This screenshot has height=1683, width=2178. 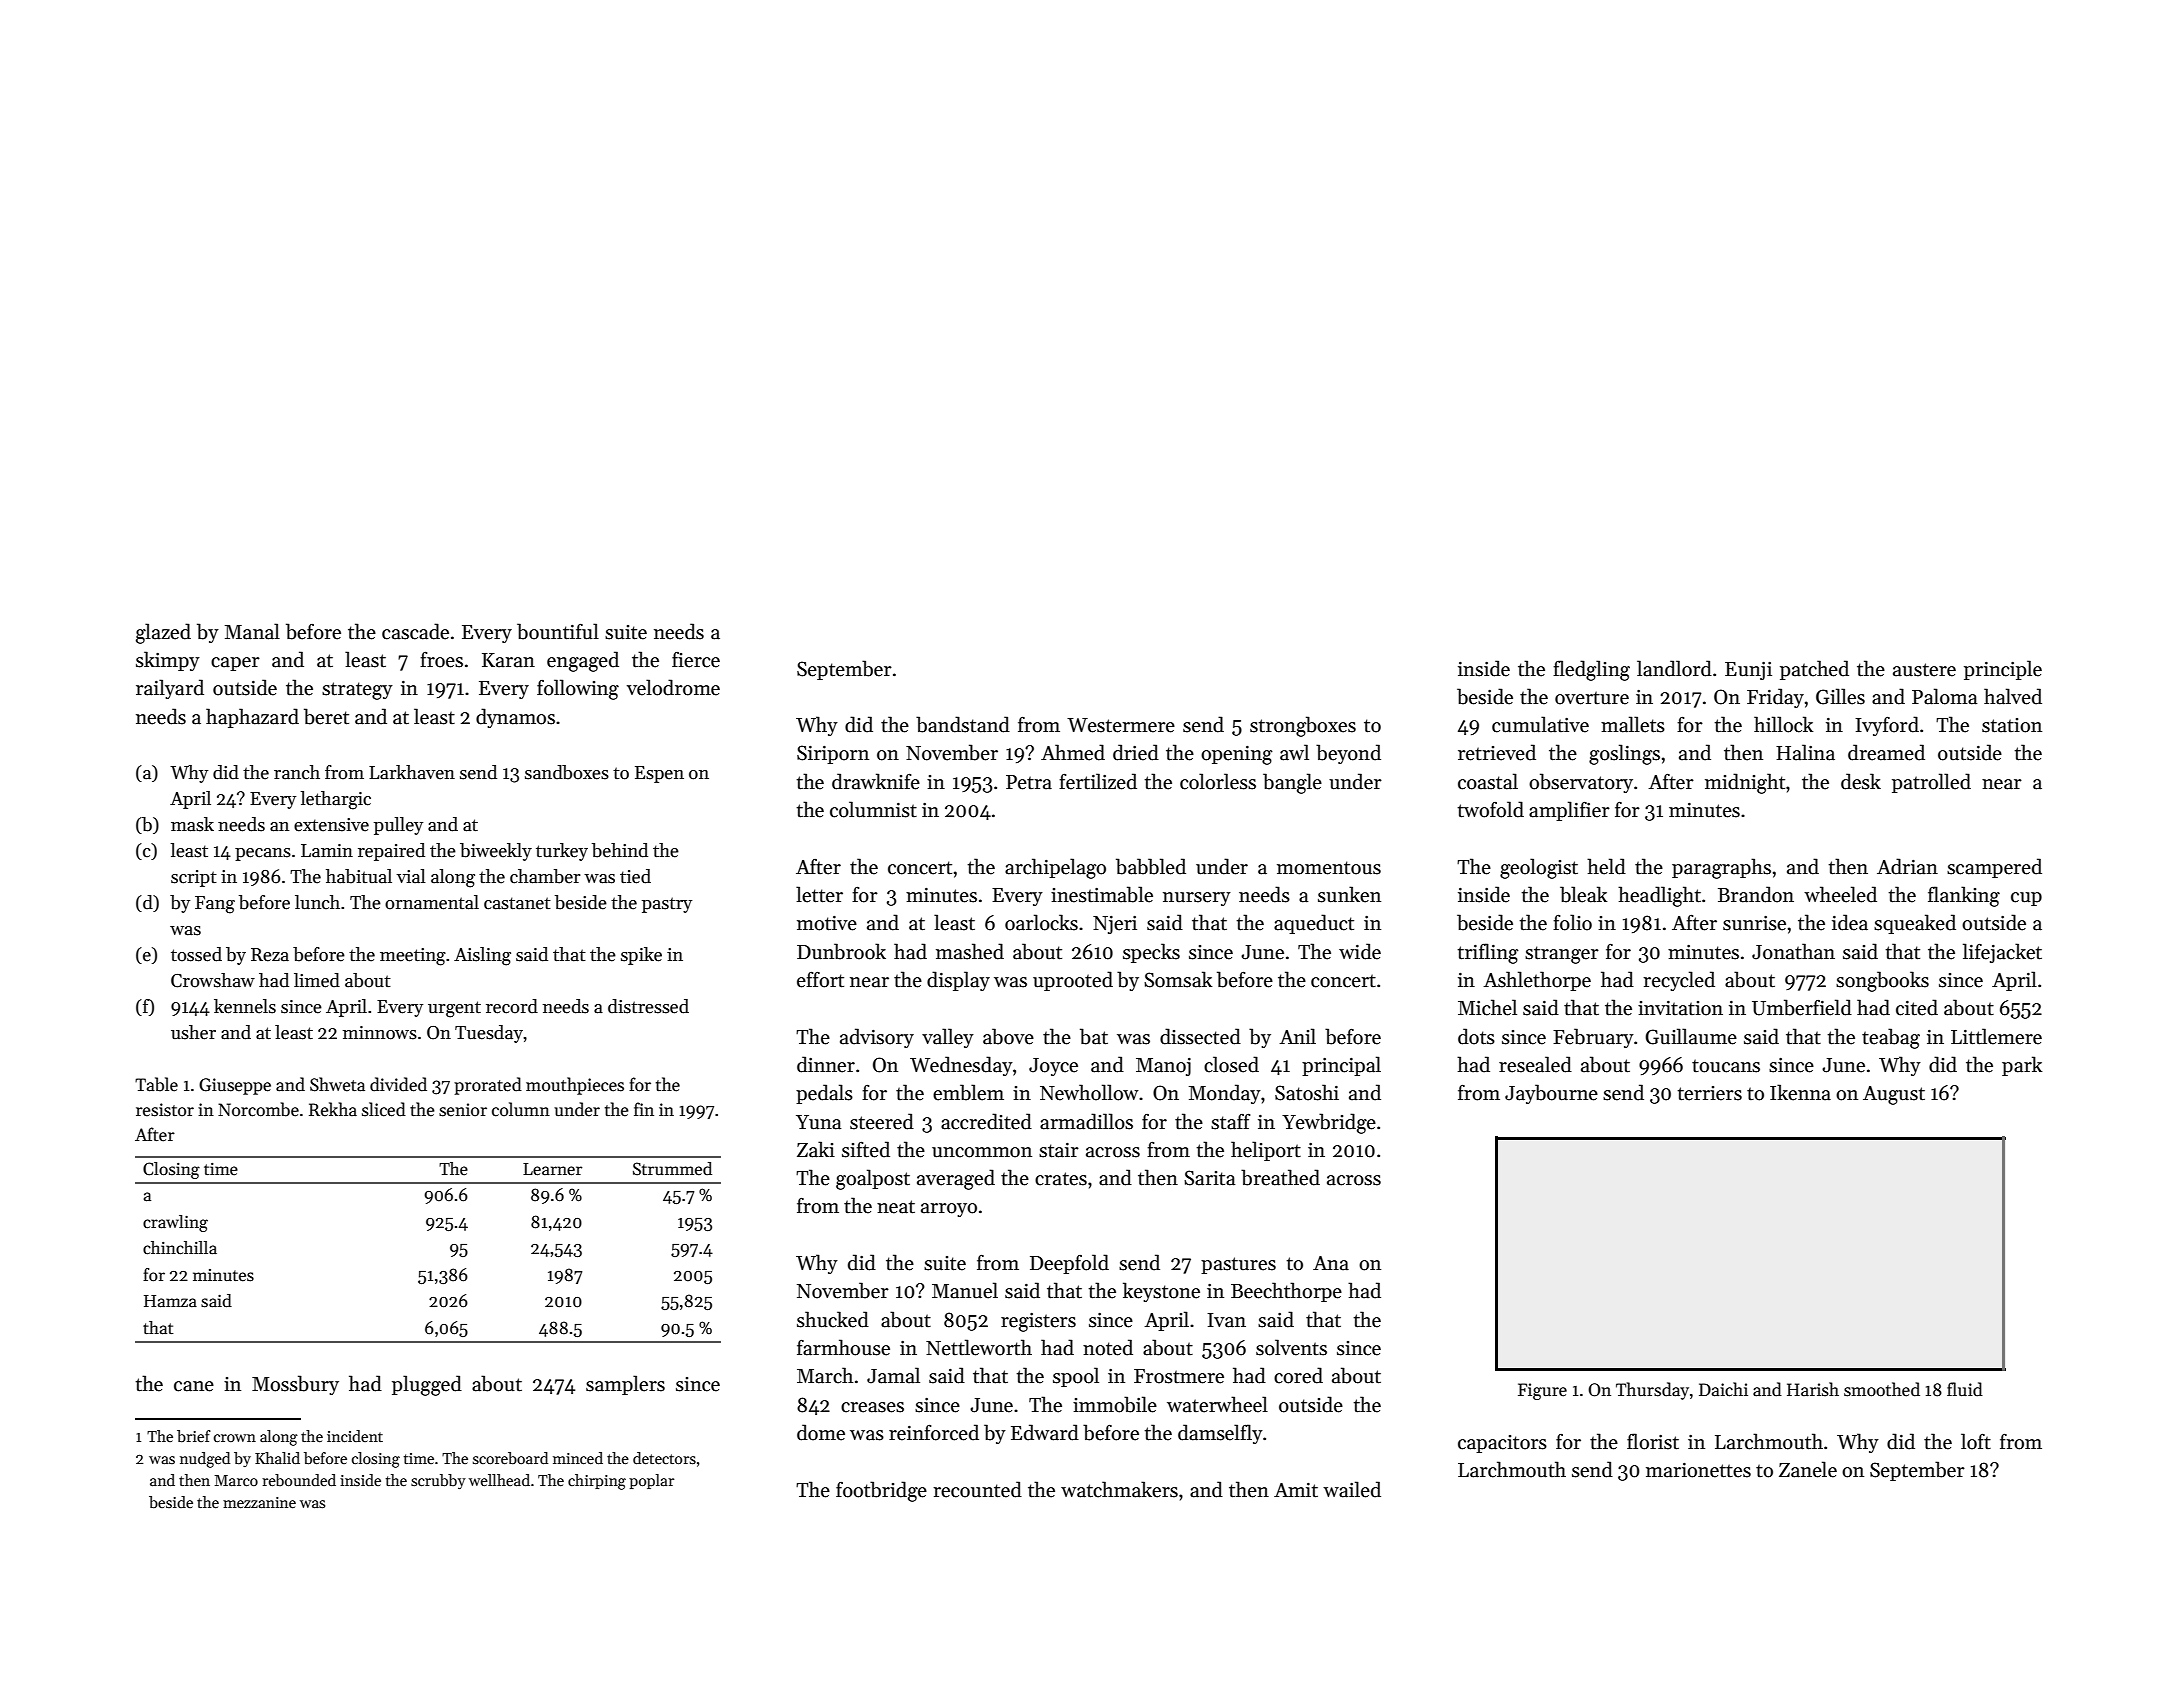 What do you see at coordinates (2012, 725) in the screenshot?
I see `station` at bounding box center [2012, 725].
